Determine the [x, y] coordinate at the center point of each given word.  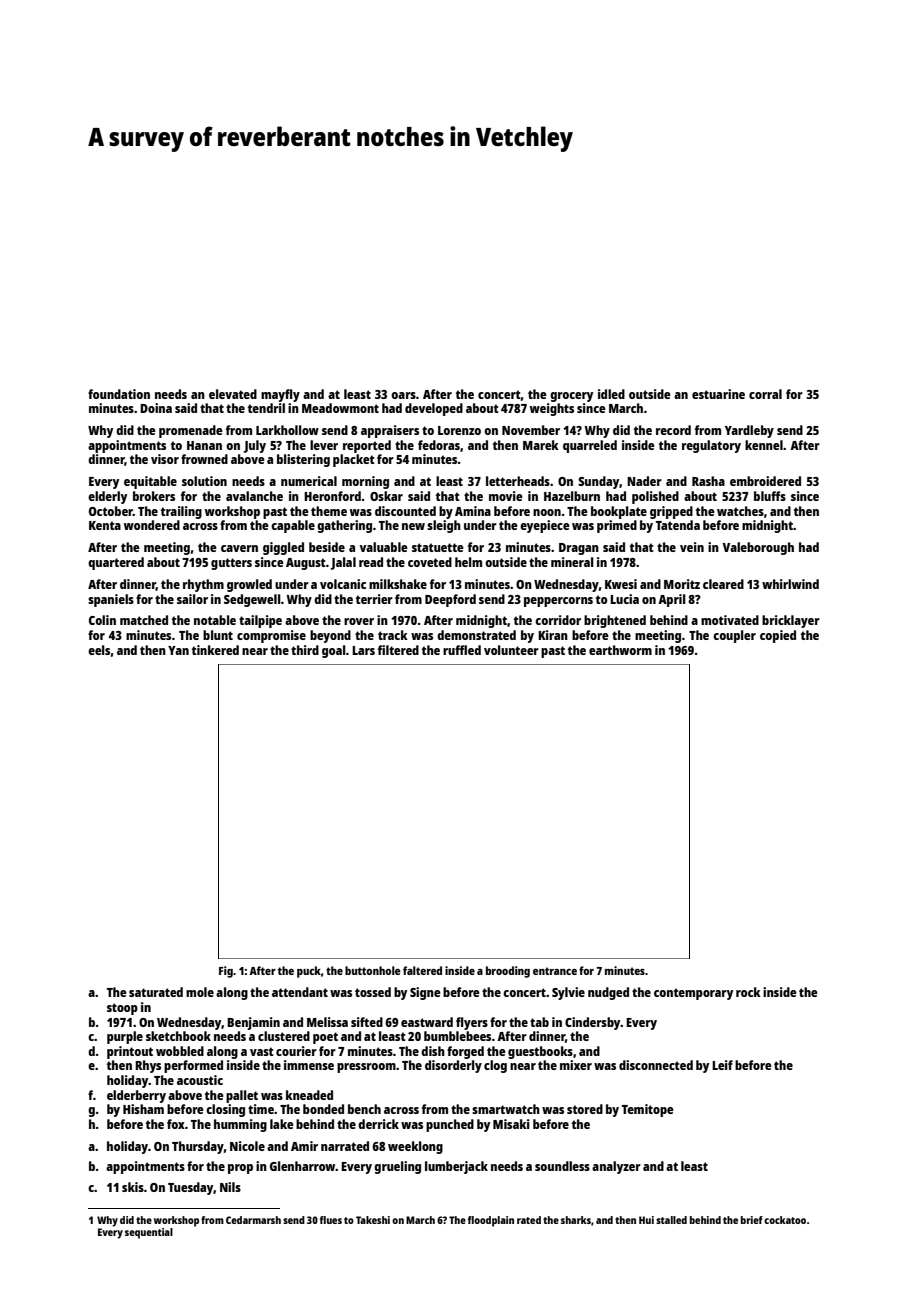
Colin [102, 620]
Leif [722, 1065]
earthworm [620, 650]
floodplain [491, 1221]
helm [468, 562]
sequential [149, 1233]
